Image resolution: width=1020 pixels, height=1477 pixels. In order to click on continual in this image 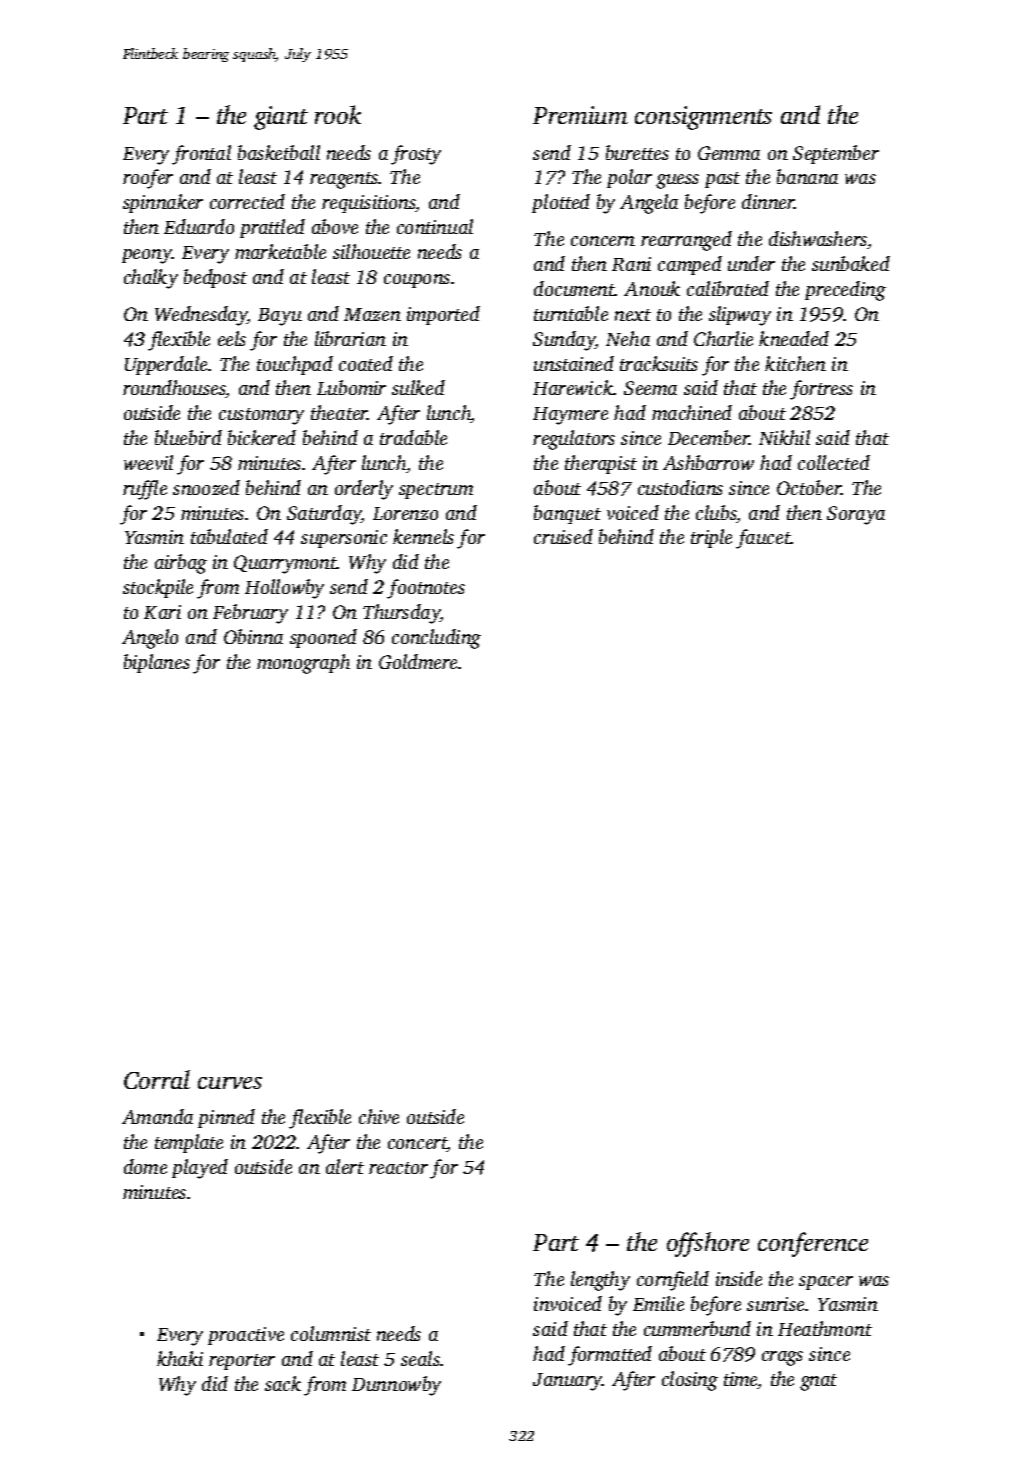, I will do `click(435, 226)`.
